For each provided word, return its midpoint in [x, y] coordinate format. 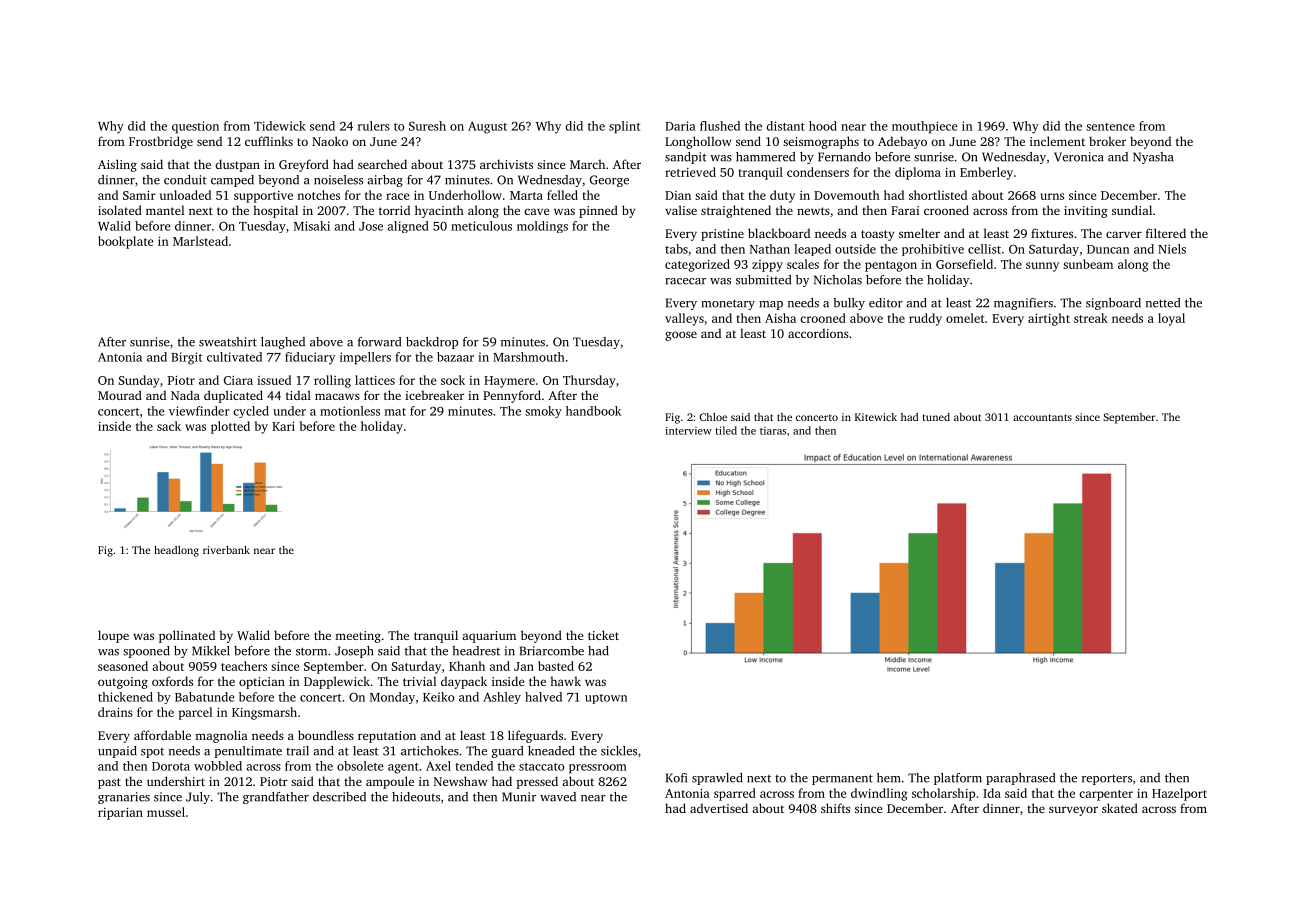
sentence [1110, 127]
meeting [358, 637]
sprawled [717, 779]
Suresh [427, 126]
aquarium [489, 637]
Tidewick [280, 126]
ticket [603, 635]
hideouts [416, 797]
